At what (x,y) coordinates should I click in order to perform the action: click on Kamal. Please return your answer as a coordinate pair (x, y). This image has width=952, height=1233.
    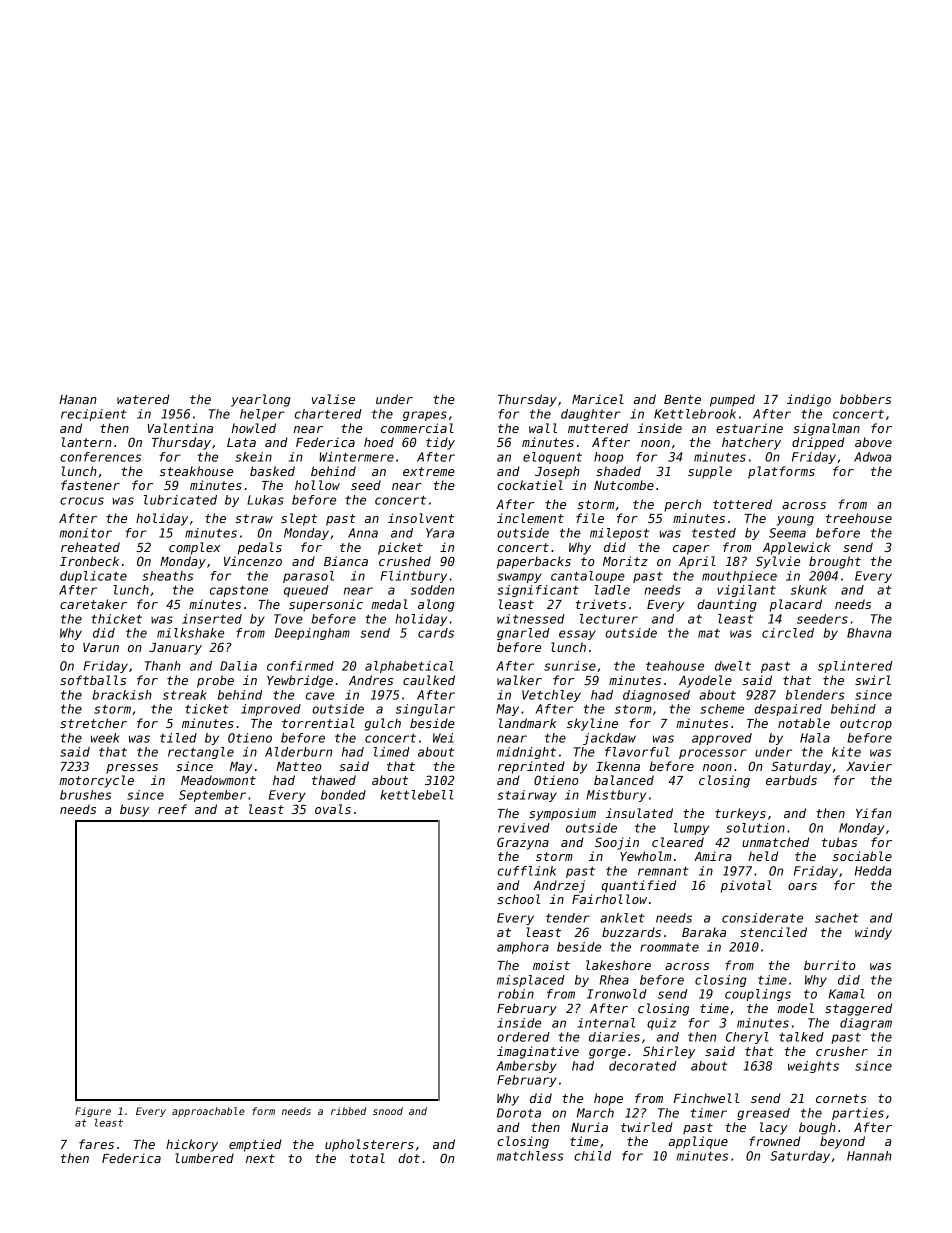
    Looking at the image, I should click on (847, 994).
